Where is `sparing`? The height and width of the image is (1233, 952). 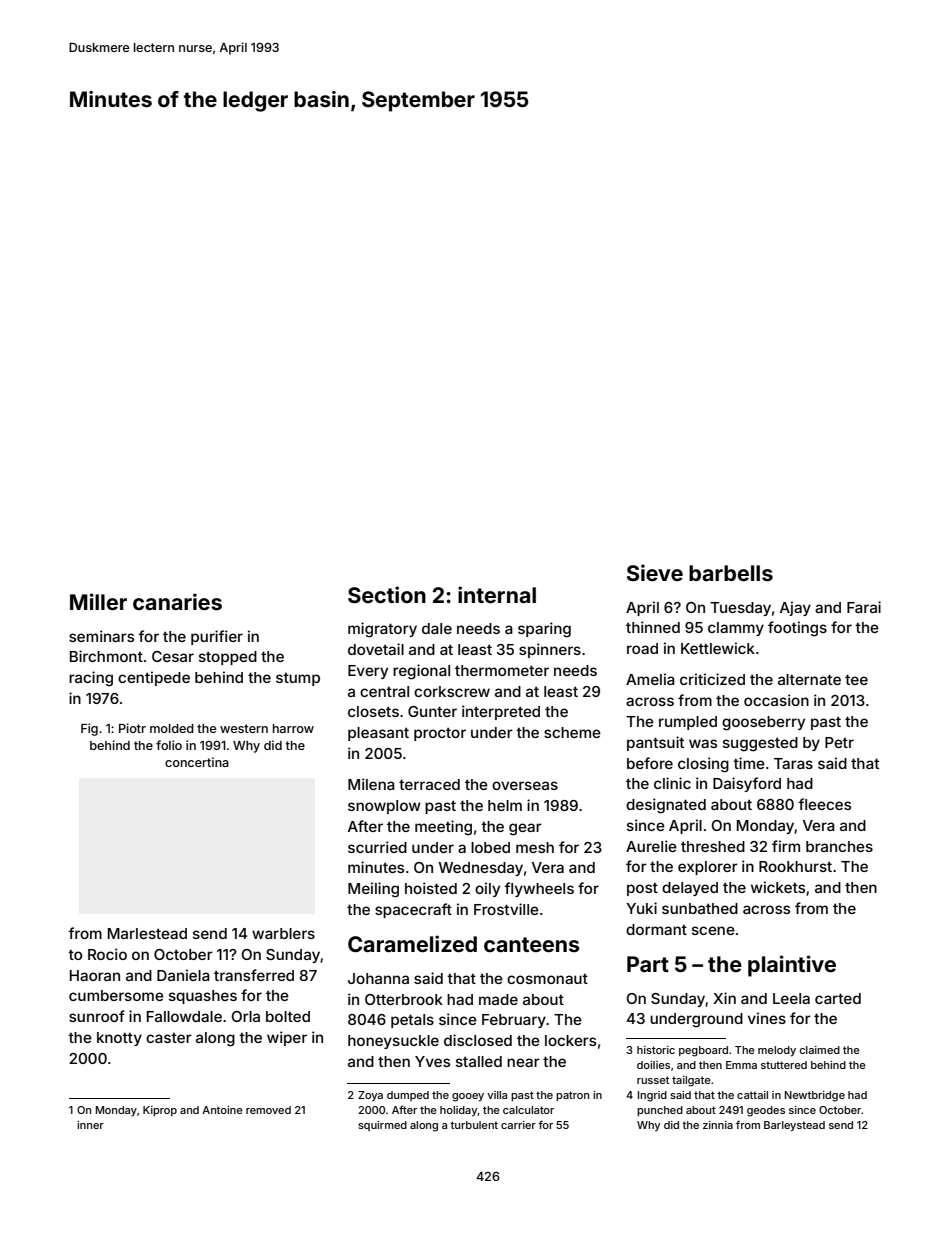 sparing is located at coordinates (544, 630).
